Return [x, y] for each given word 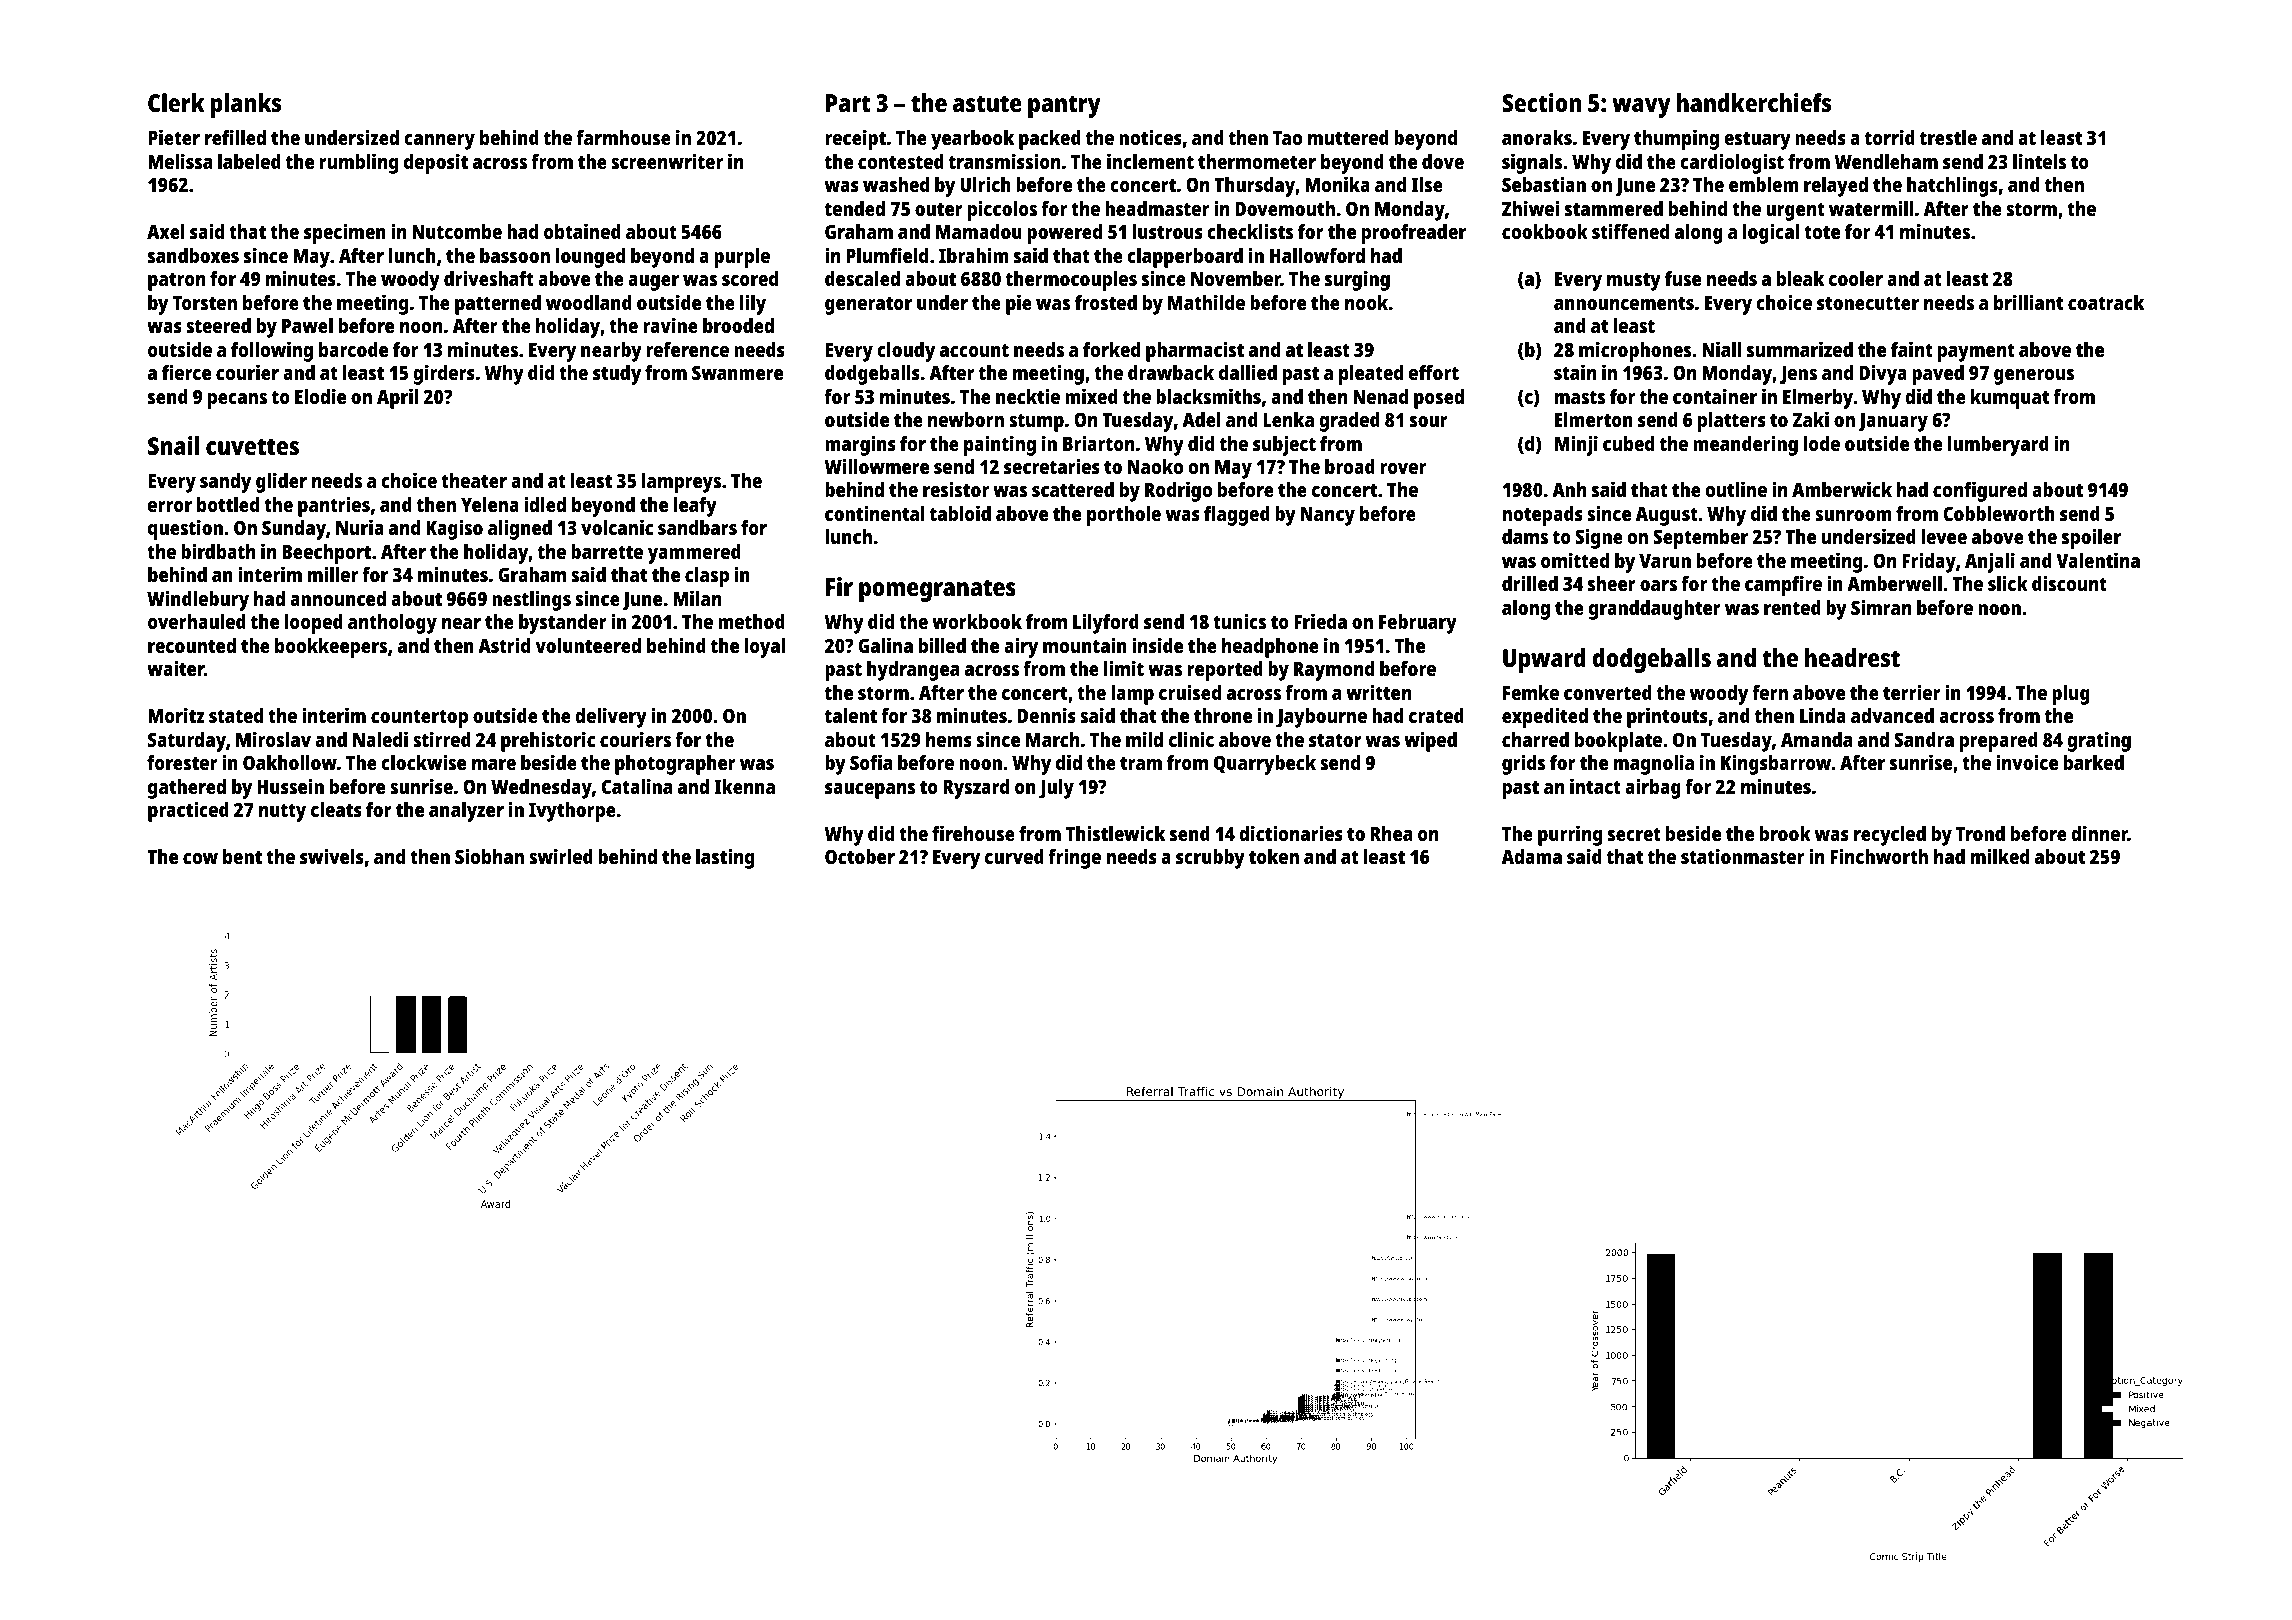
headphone [1270, 648]
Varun [1665, 561]
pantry [1064, 106]
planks [246, 105]
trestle [1948, 137]
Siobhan [489, 856]
